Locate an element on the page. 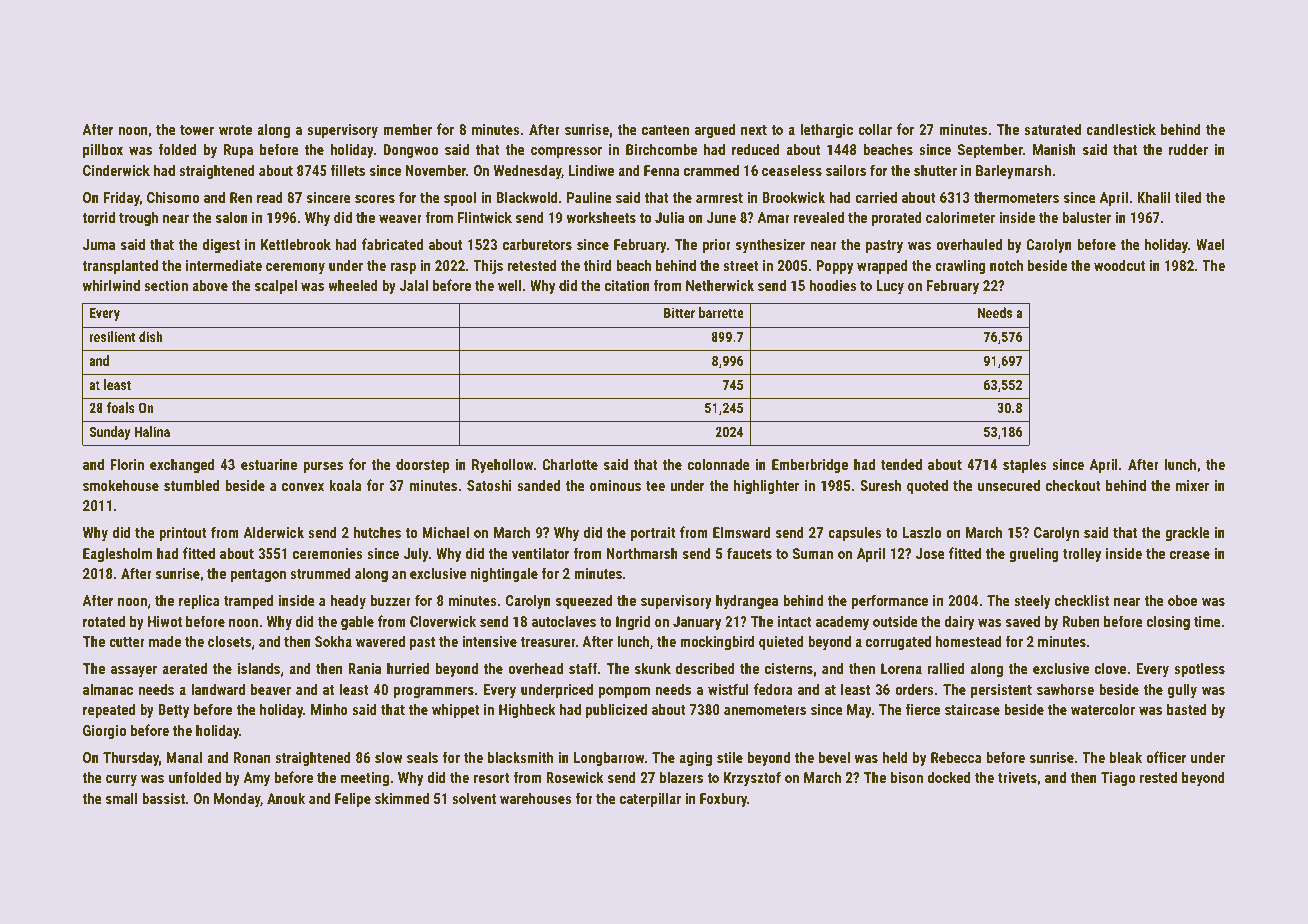 Image resolution: width=1308 pixels, height=924 pixels. Pauline is located at coordinates (589, 197).
